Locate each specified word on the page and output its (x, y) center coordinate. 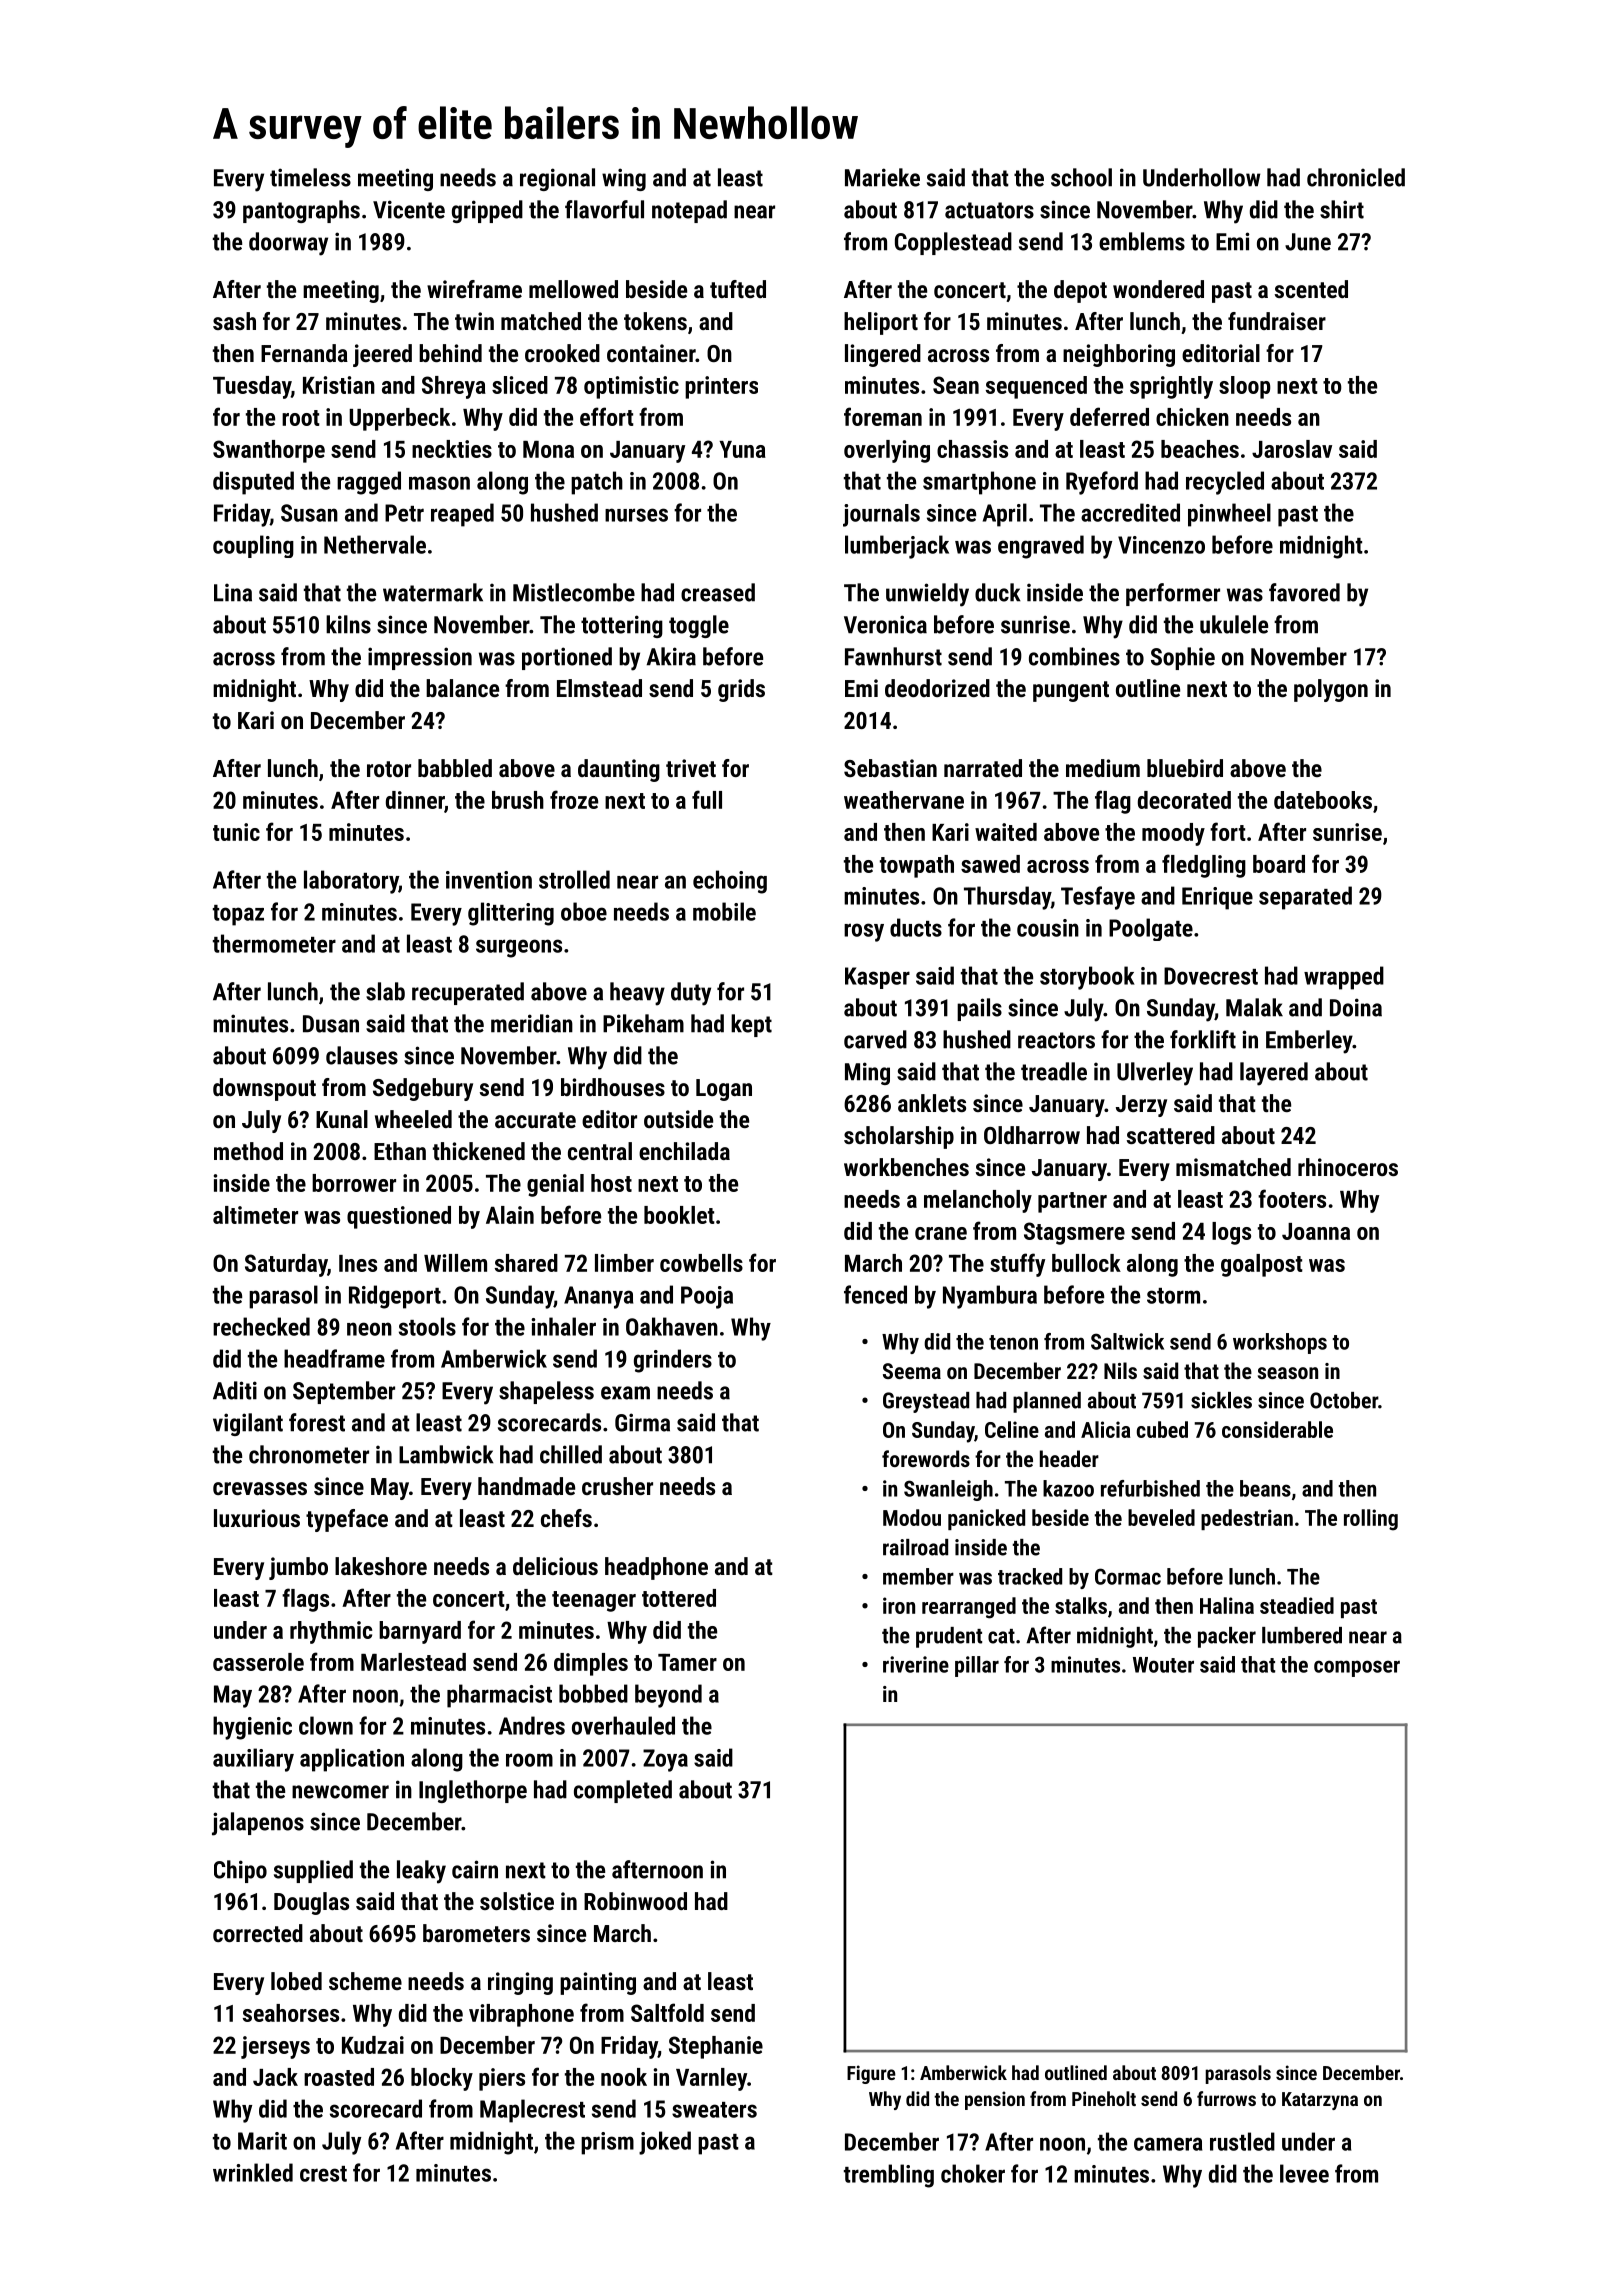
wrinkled (253, 2172)
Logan (724, 1090)
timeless (310, 177)
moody (1173, 834)
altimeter (255, 1215)
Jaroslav (1292, 449)
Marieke (882, 177)
